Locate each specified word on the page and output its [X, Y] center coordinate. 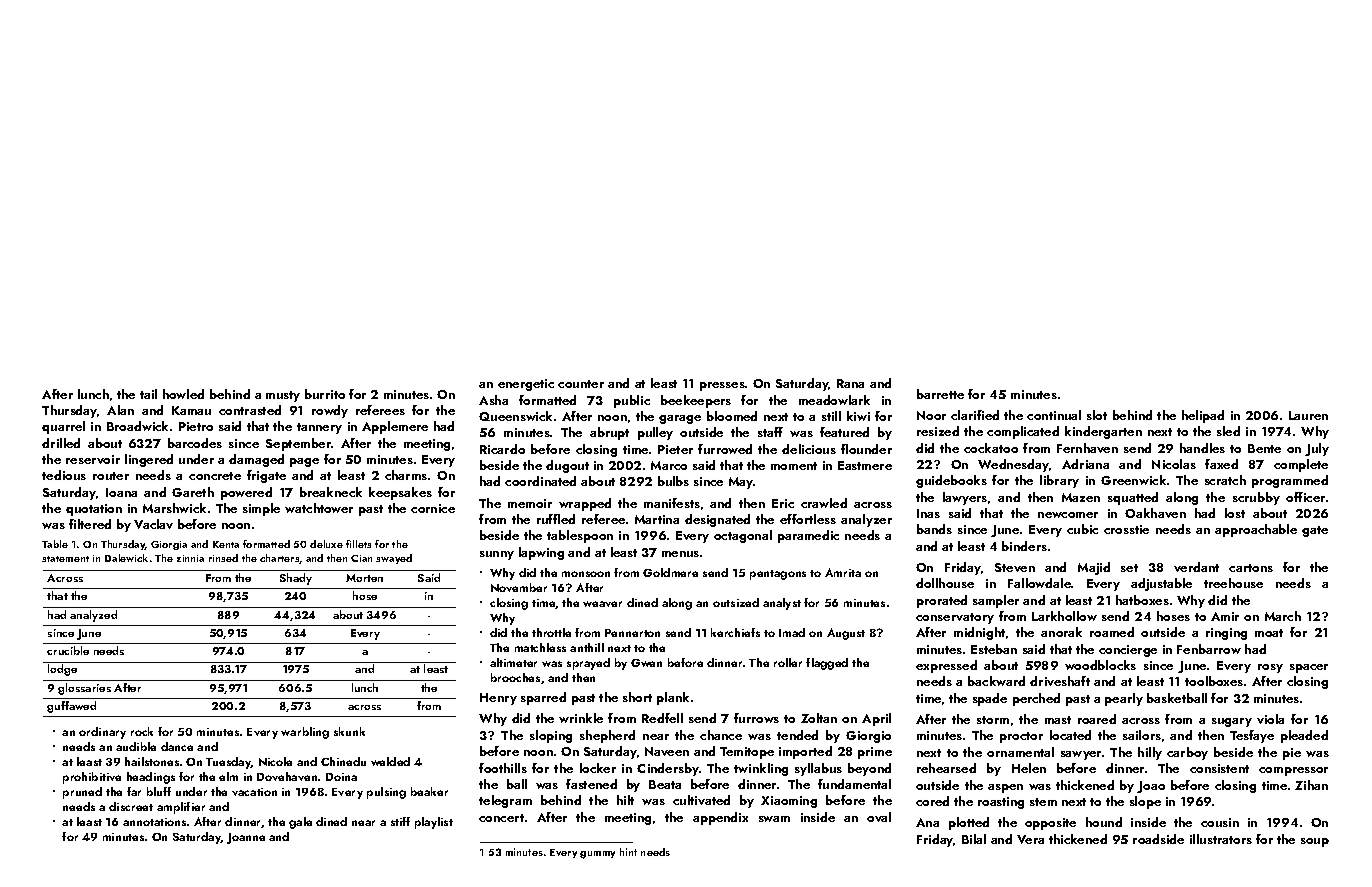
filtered [90, 524]
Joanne [246, 838]
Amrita [843, 572]
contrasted [250, 410]
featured [844, 432]
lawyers [965, 498]
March [1283, 616]
